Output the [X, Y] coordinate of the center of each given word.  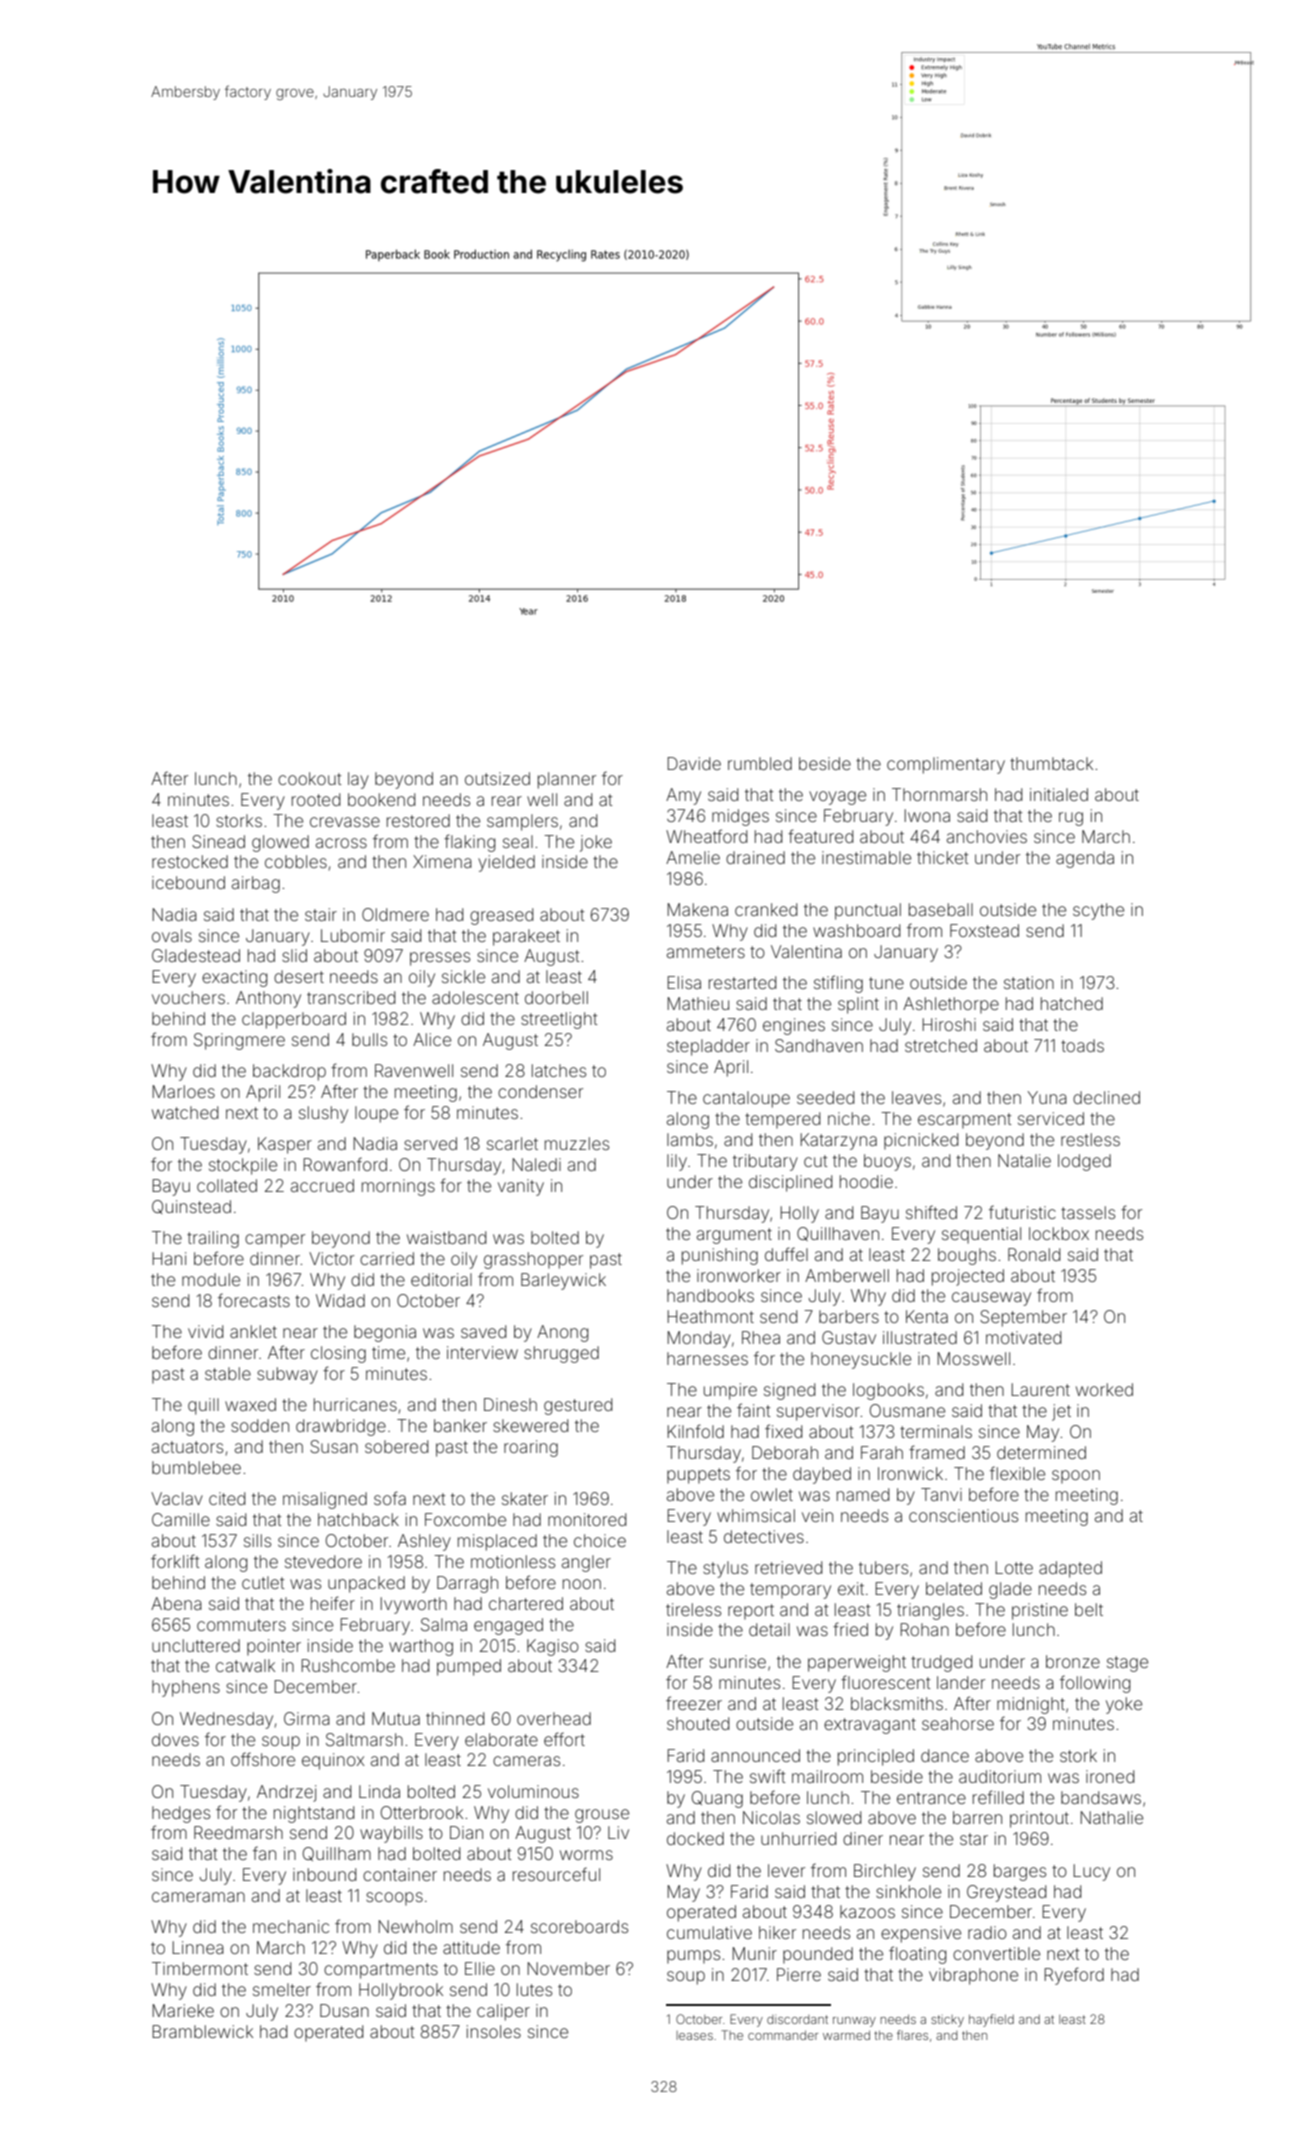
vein [817, 1515]
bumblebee [196, 1467]
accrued [322, 1185]
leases [695, 2035]
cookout [309, 778]
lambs [690, 1139]
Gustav [849, 1337]
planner [567, 780]
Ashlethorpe [951, 1005]
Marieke [183, 2010]
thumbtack [1051, 763]
